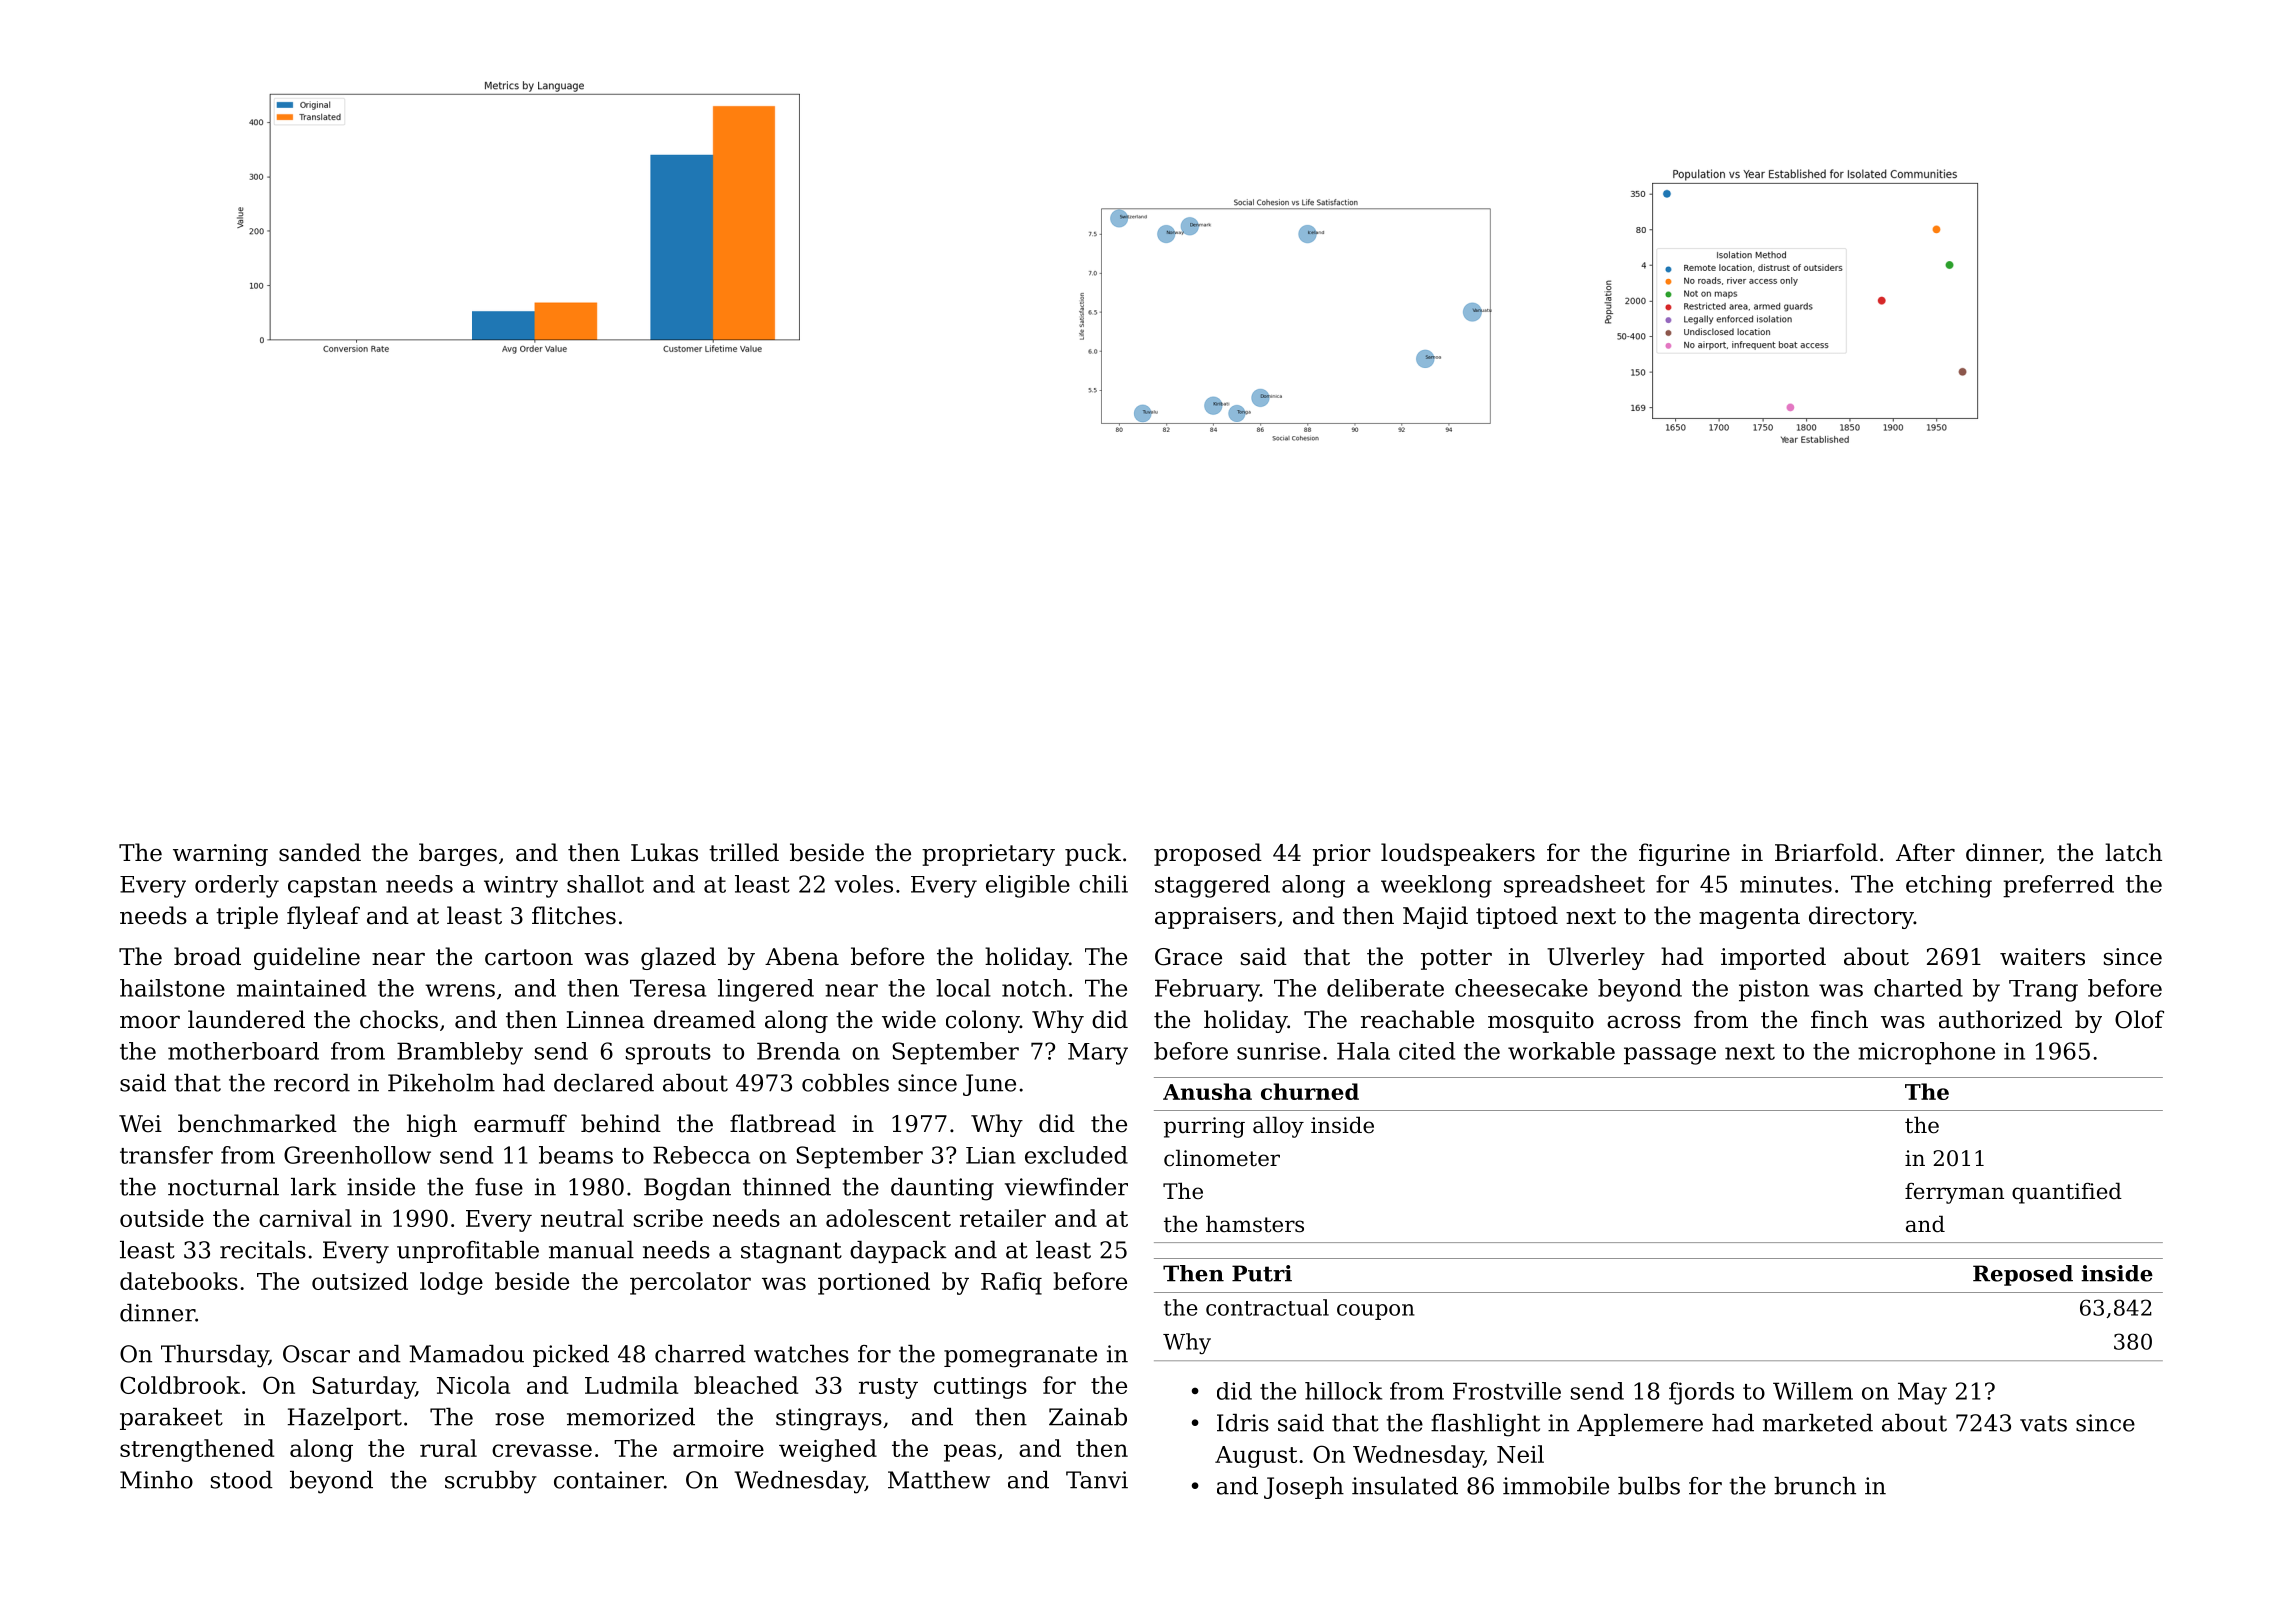 The width and height of the document is (2282, 1614). Describe the element at coordinates (888, 1218) in the document. I see `adolescent` at that location.
